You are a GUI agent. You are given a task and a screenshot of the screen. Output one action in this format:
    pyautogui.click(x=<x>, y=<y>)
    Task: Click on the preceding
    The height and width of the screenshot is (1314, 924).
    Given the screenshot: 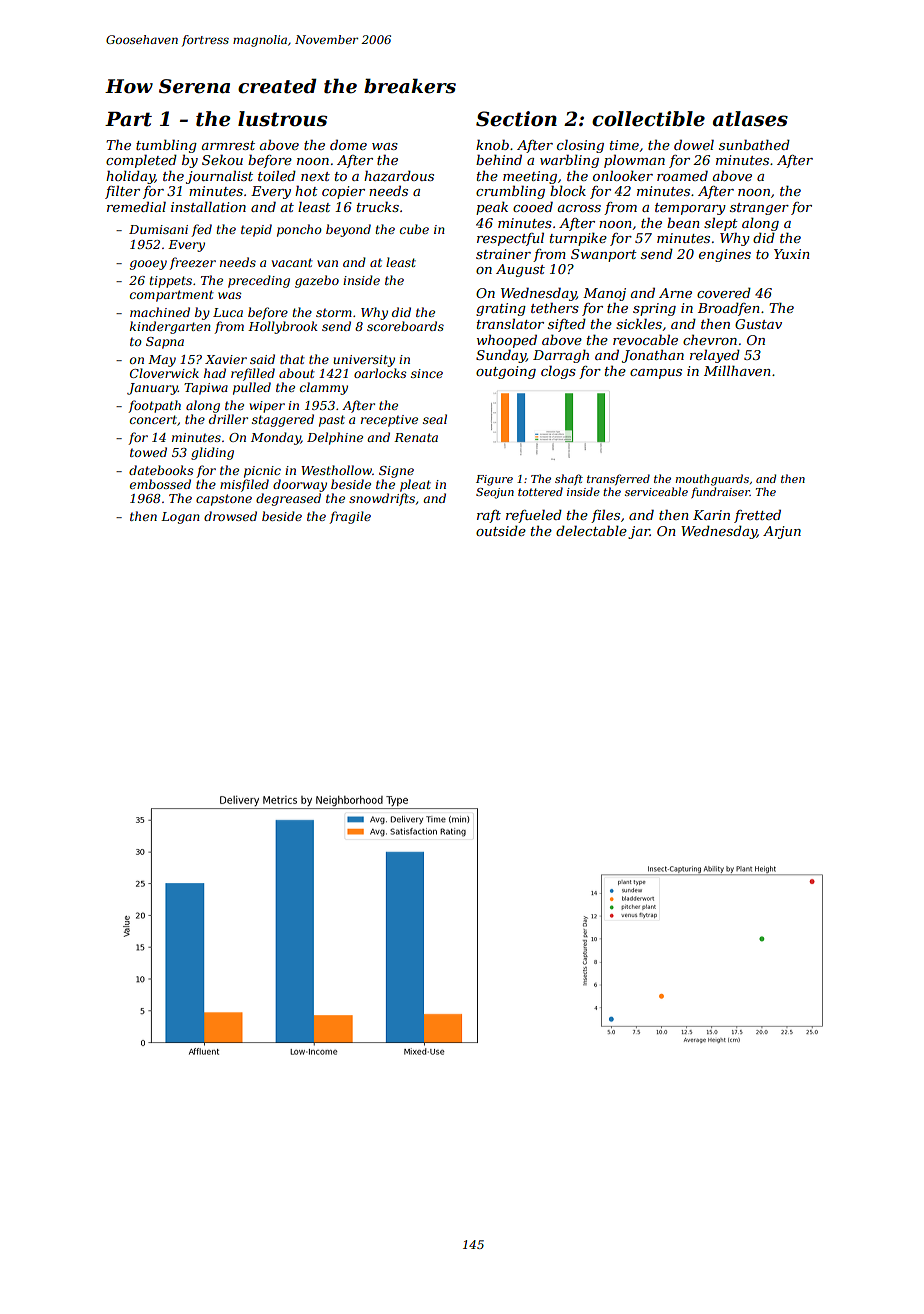 What is the action you would take?
    pyautogui.click(x=259, y=281)
